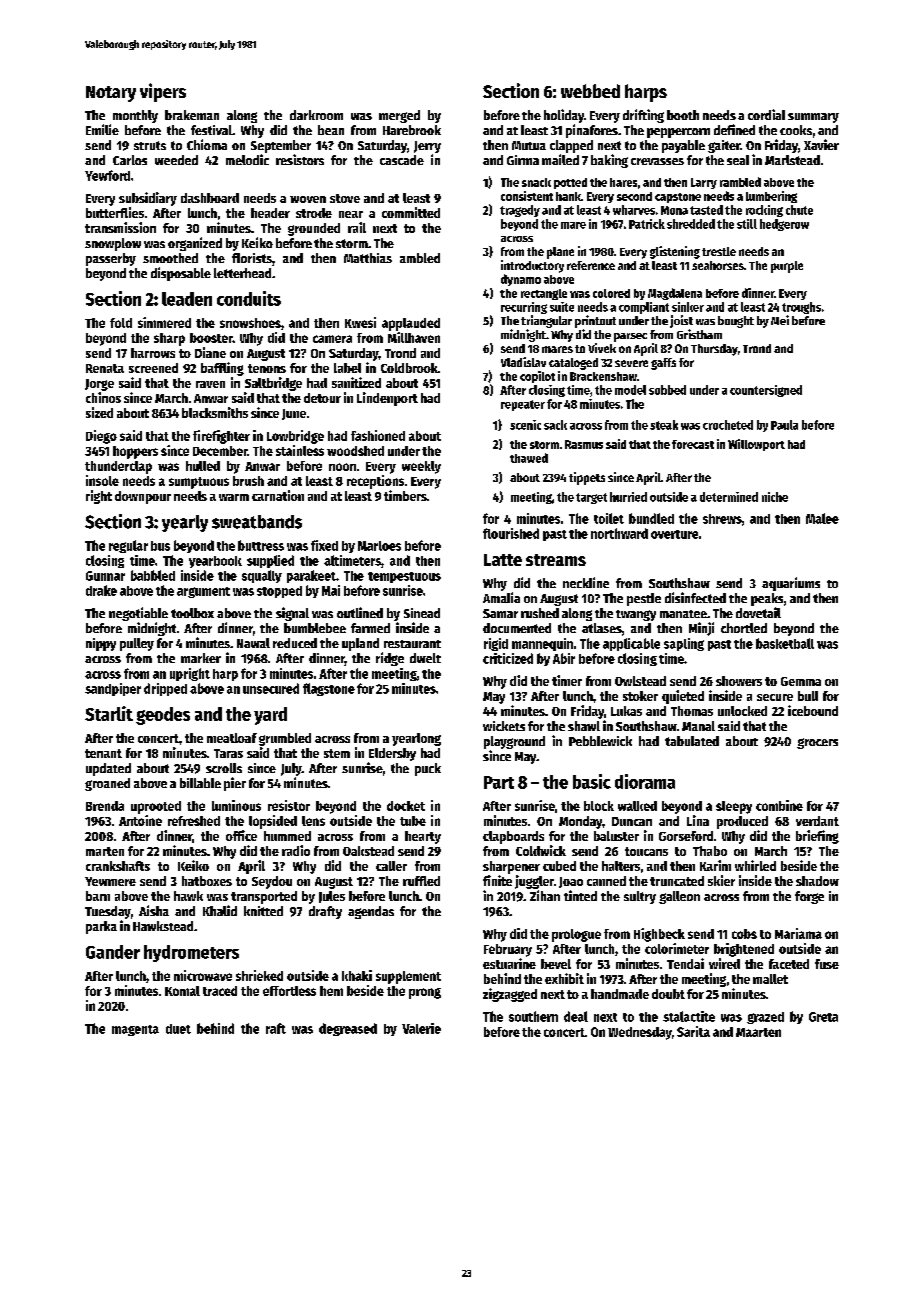 Image resolution: width=924 pixels, height=1308 pixels. What do you see at coordinates (427, 147) in the screenshot?
I see `Jerry` at bounding box center [427, 147].
